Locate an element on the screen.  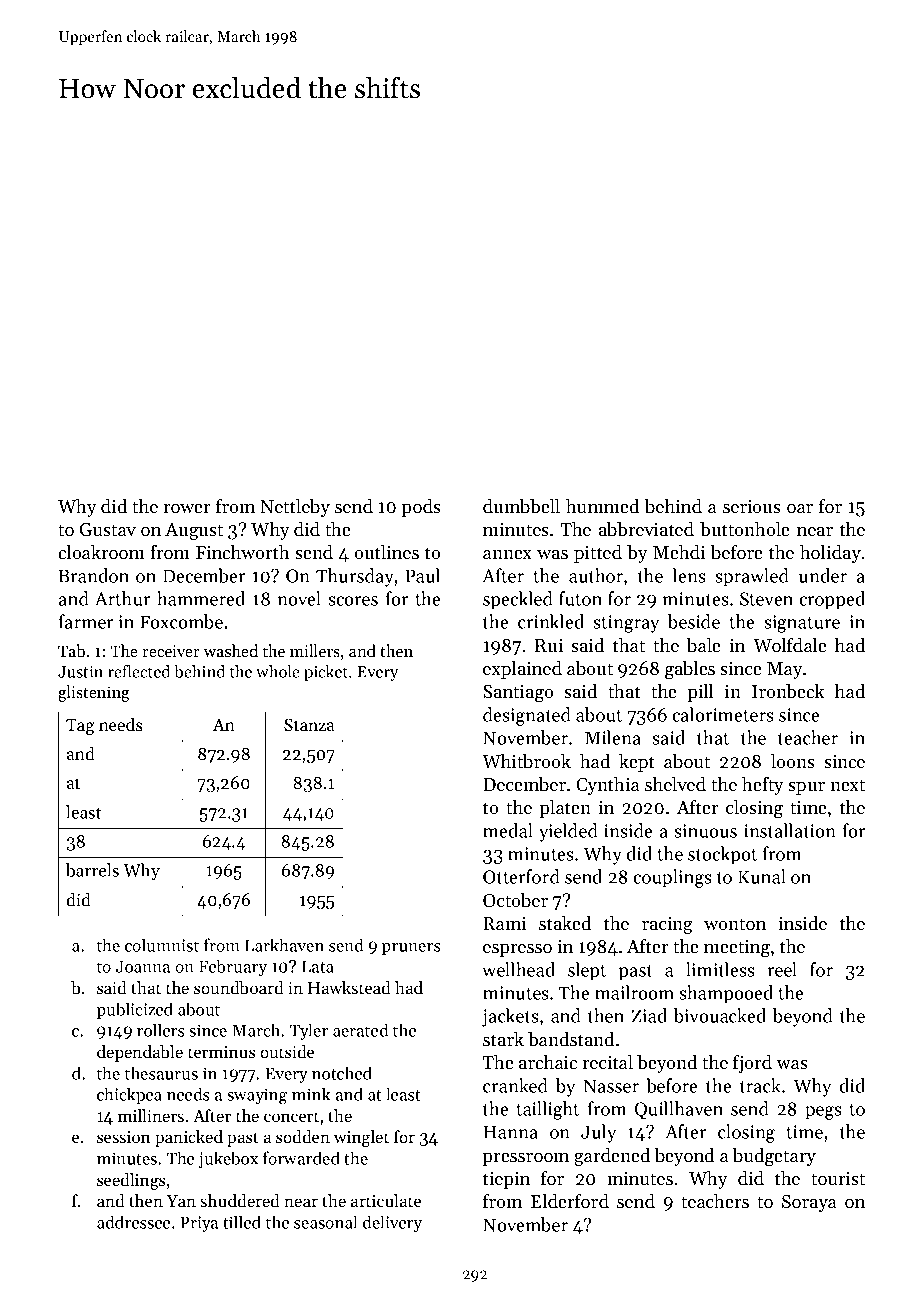
farmer is located at coordinates (86, 621).
